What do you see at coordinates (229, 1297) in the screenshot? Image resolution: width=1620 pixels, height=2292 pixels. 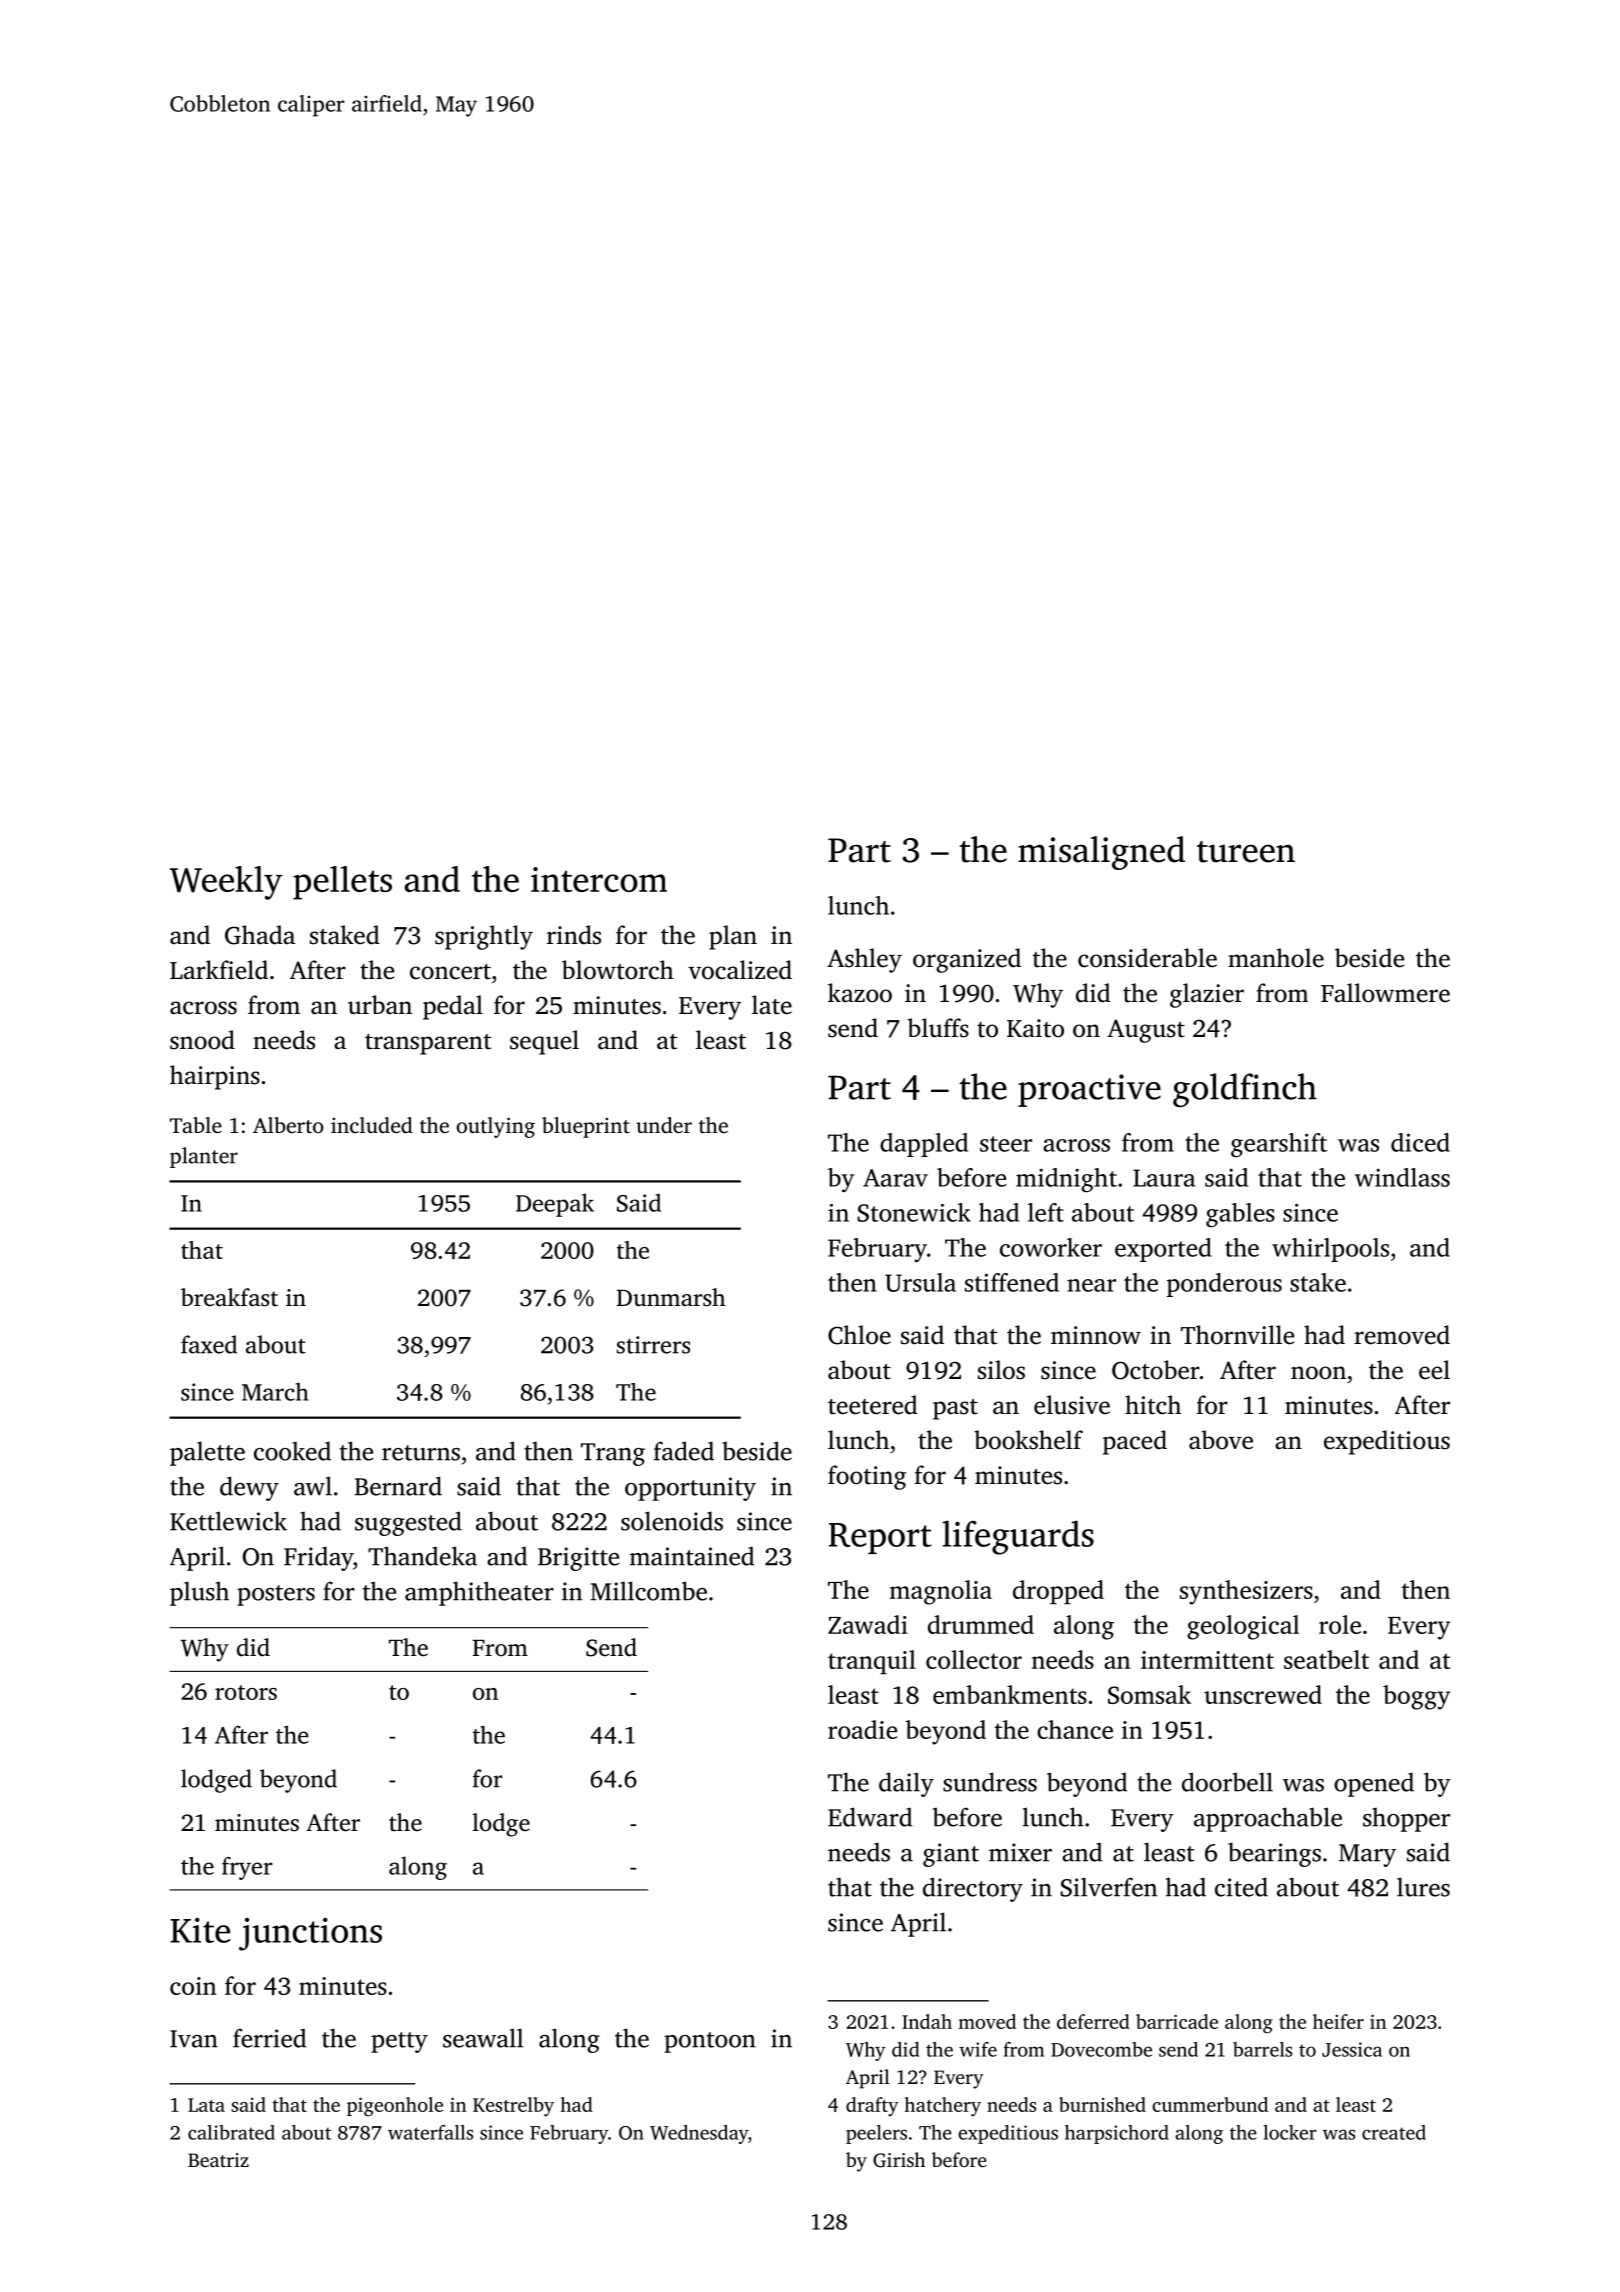 I see `breakfast` at bounding box center [229, 1297].
